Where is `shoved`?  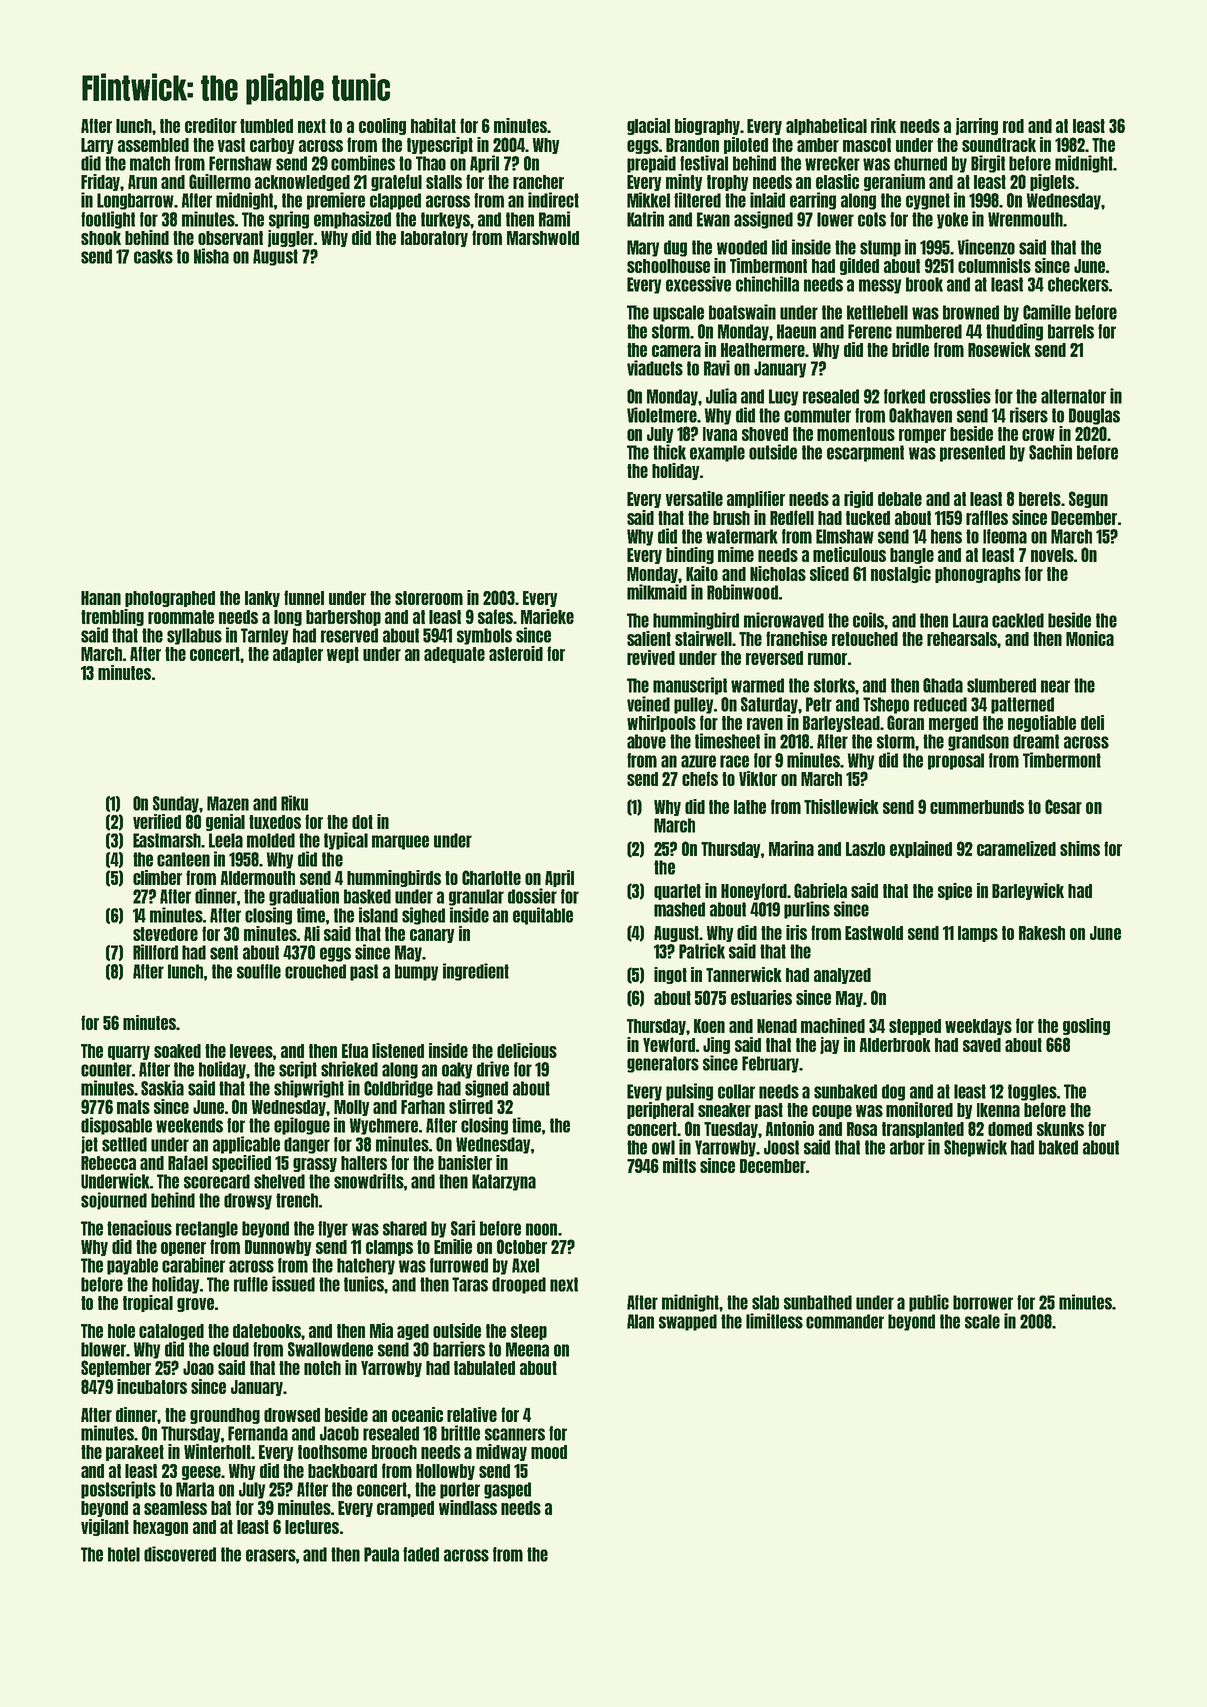
shoved is located at coordinates (765, 434).
